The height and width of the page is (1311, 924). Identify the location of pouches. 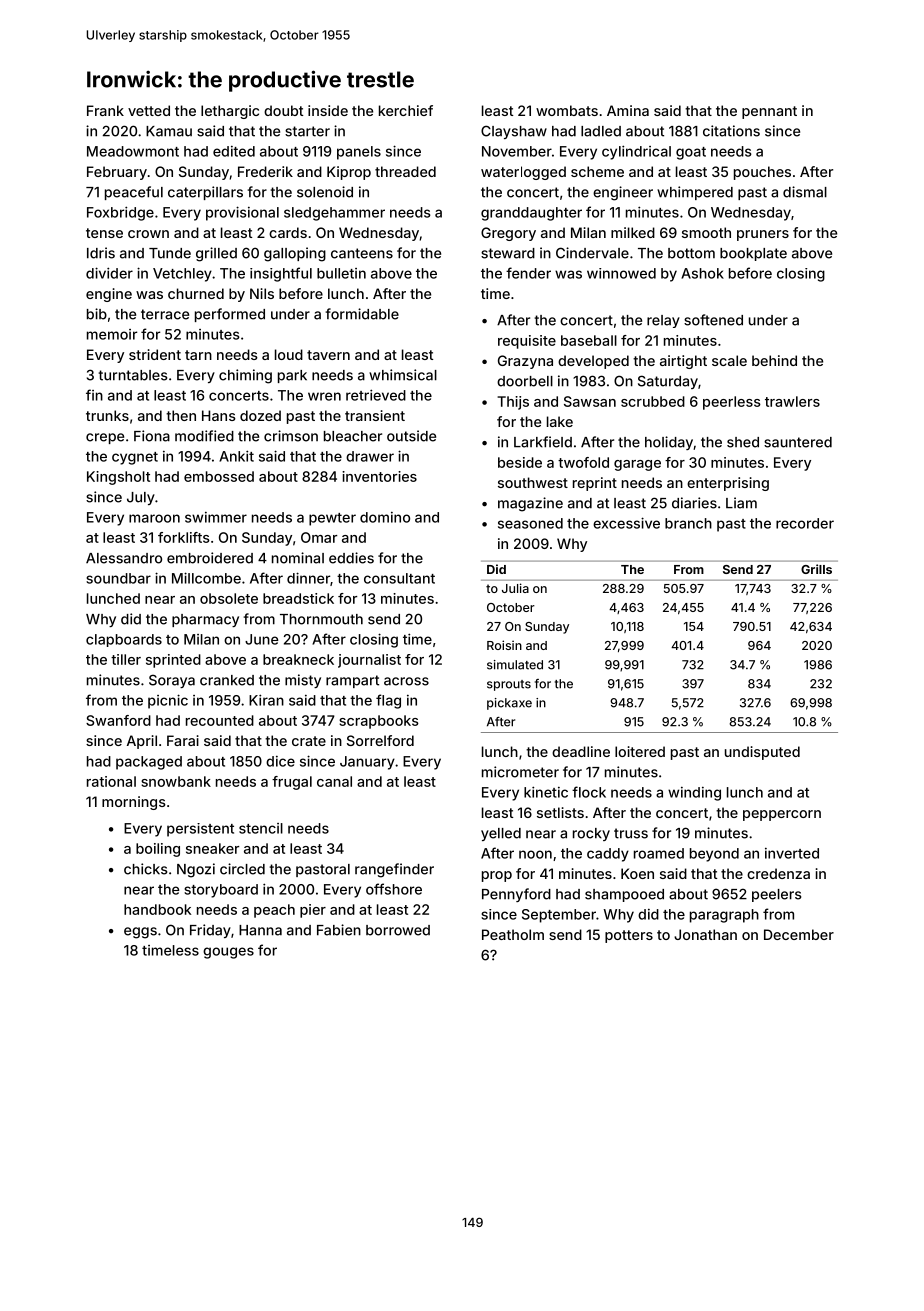
(762, 173).
